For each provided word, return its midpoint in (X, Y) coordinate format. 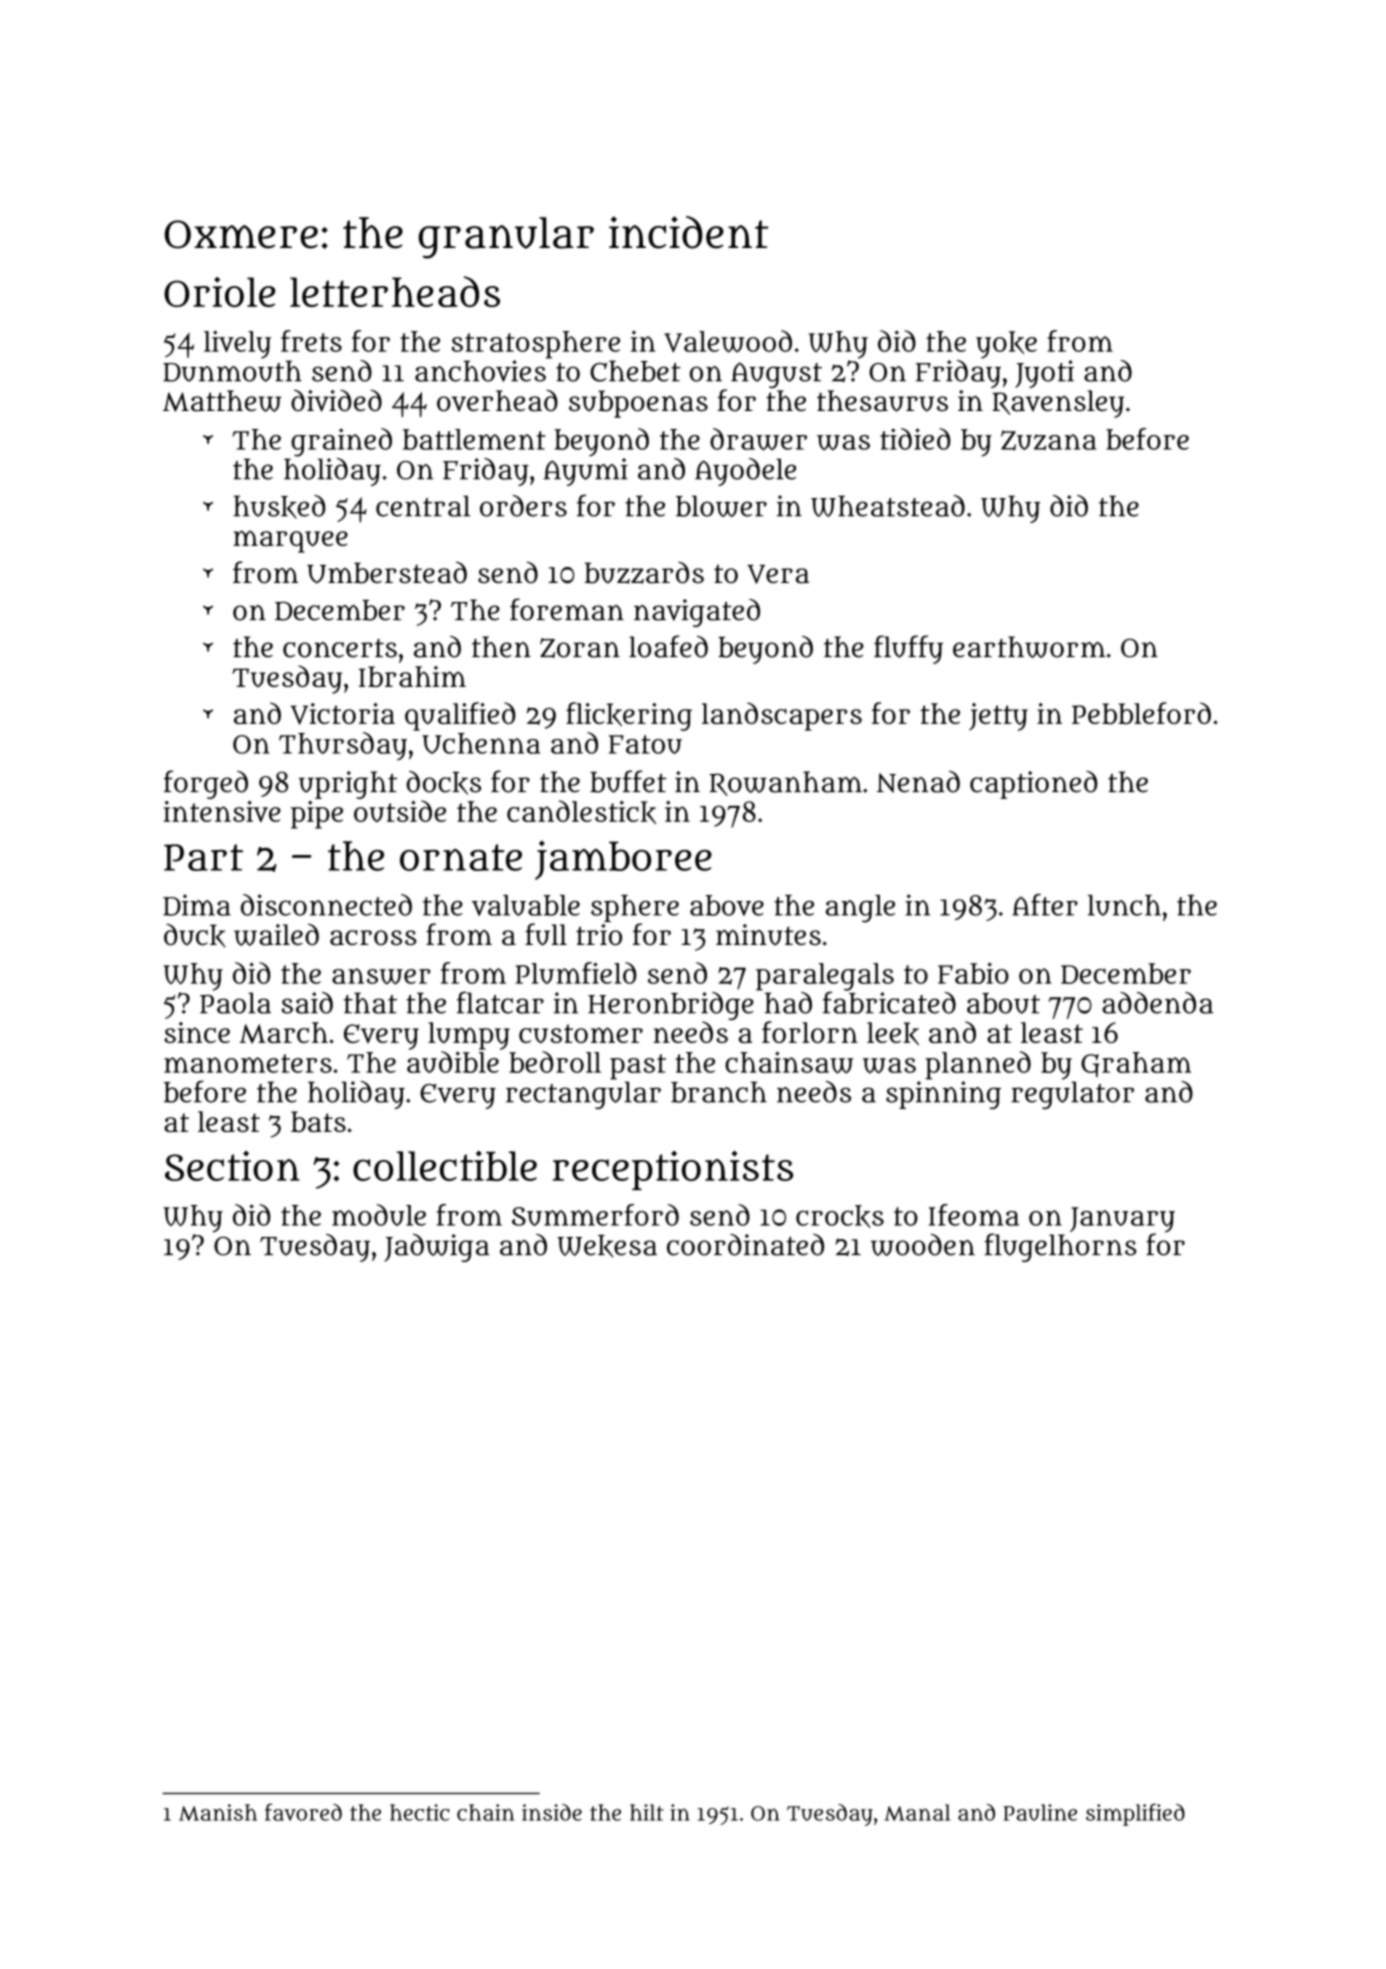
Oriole (219, 292)
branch (719, 1092)
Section (232, 1166)
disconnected (326, 905)
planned (978, 1065)
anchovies (480, 371)
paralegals (825, 977)
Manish (218, 1812)
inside (552, 1812)
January (1122, 1220)
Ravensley (1058, 404)
